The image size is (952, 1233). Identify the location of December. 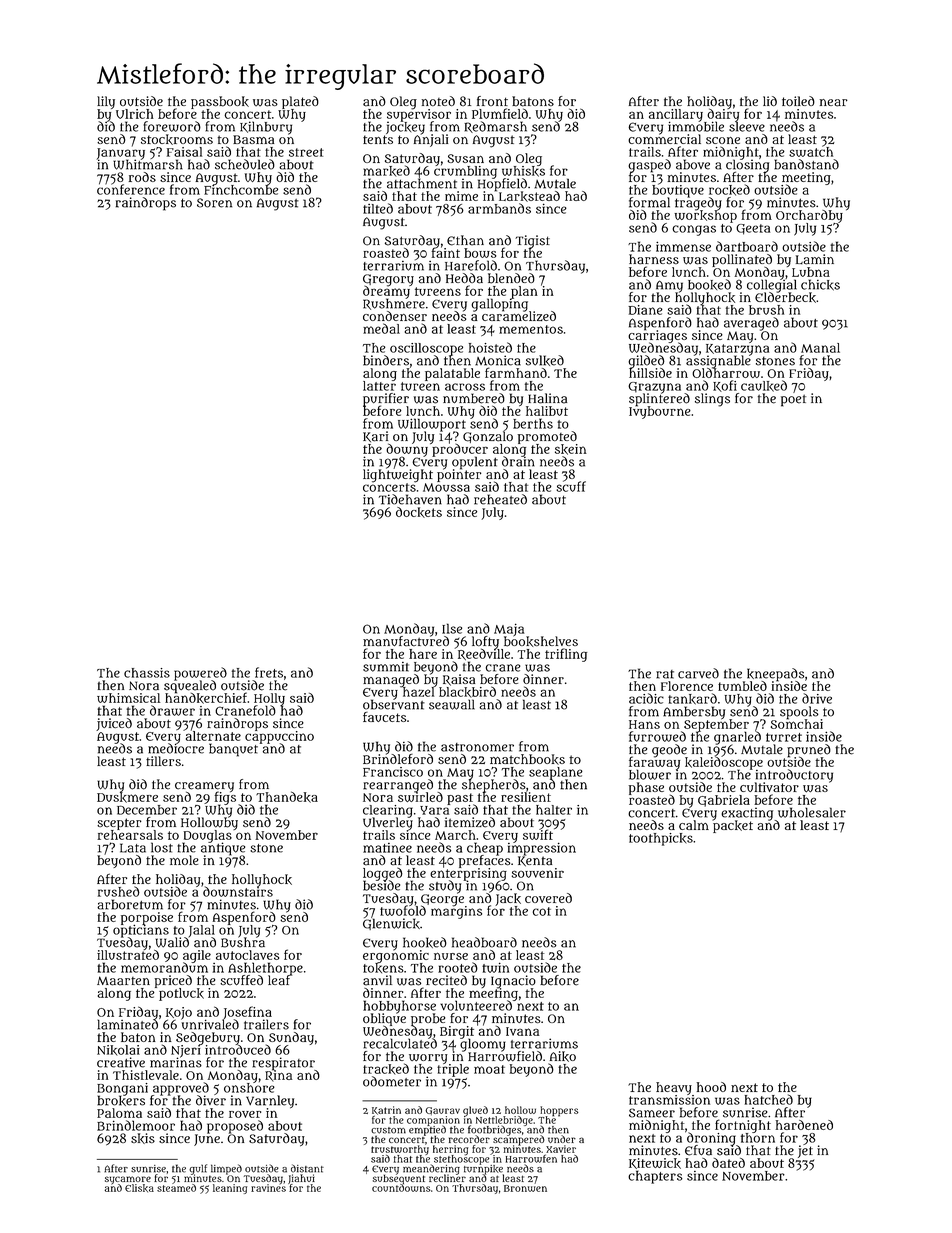
(147, 810).
